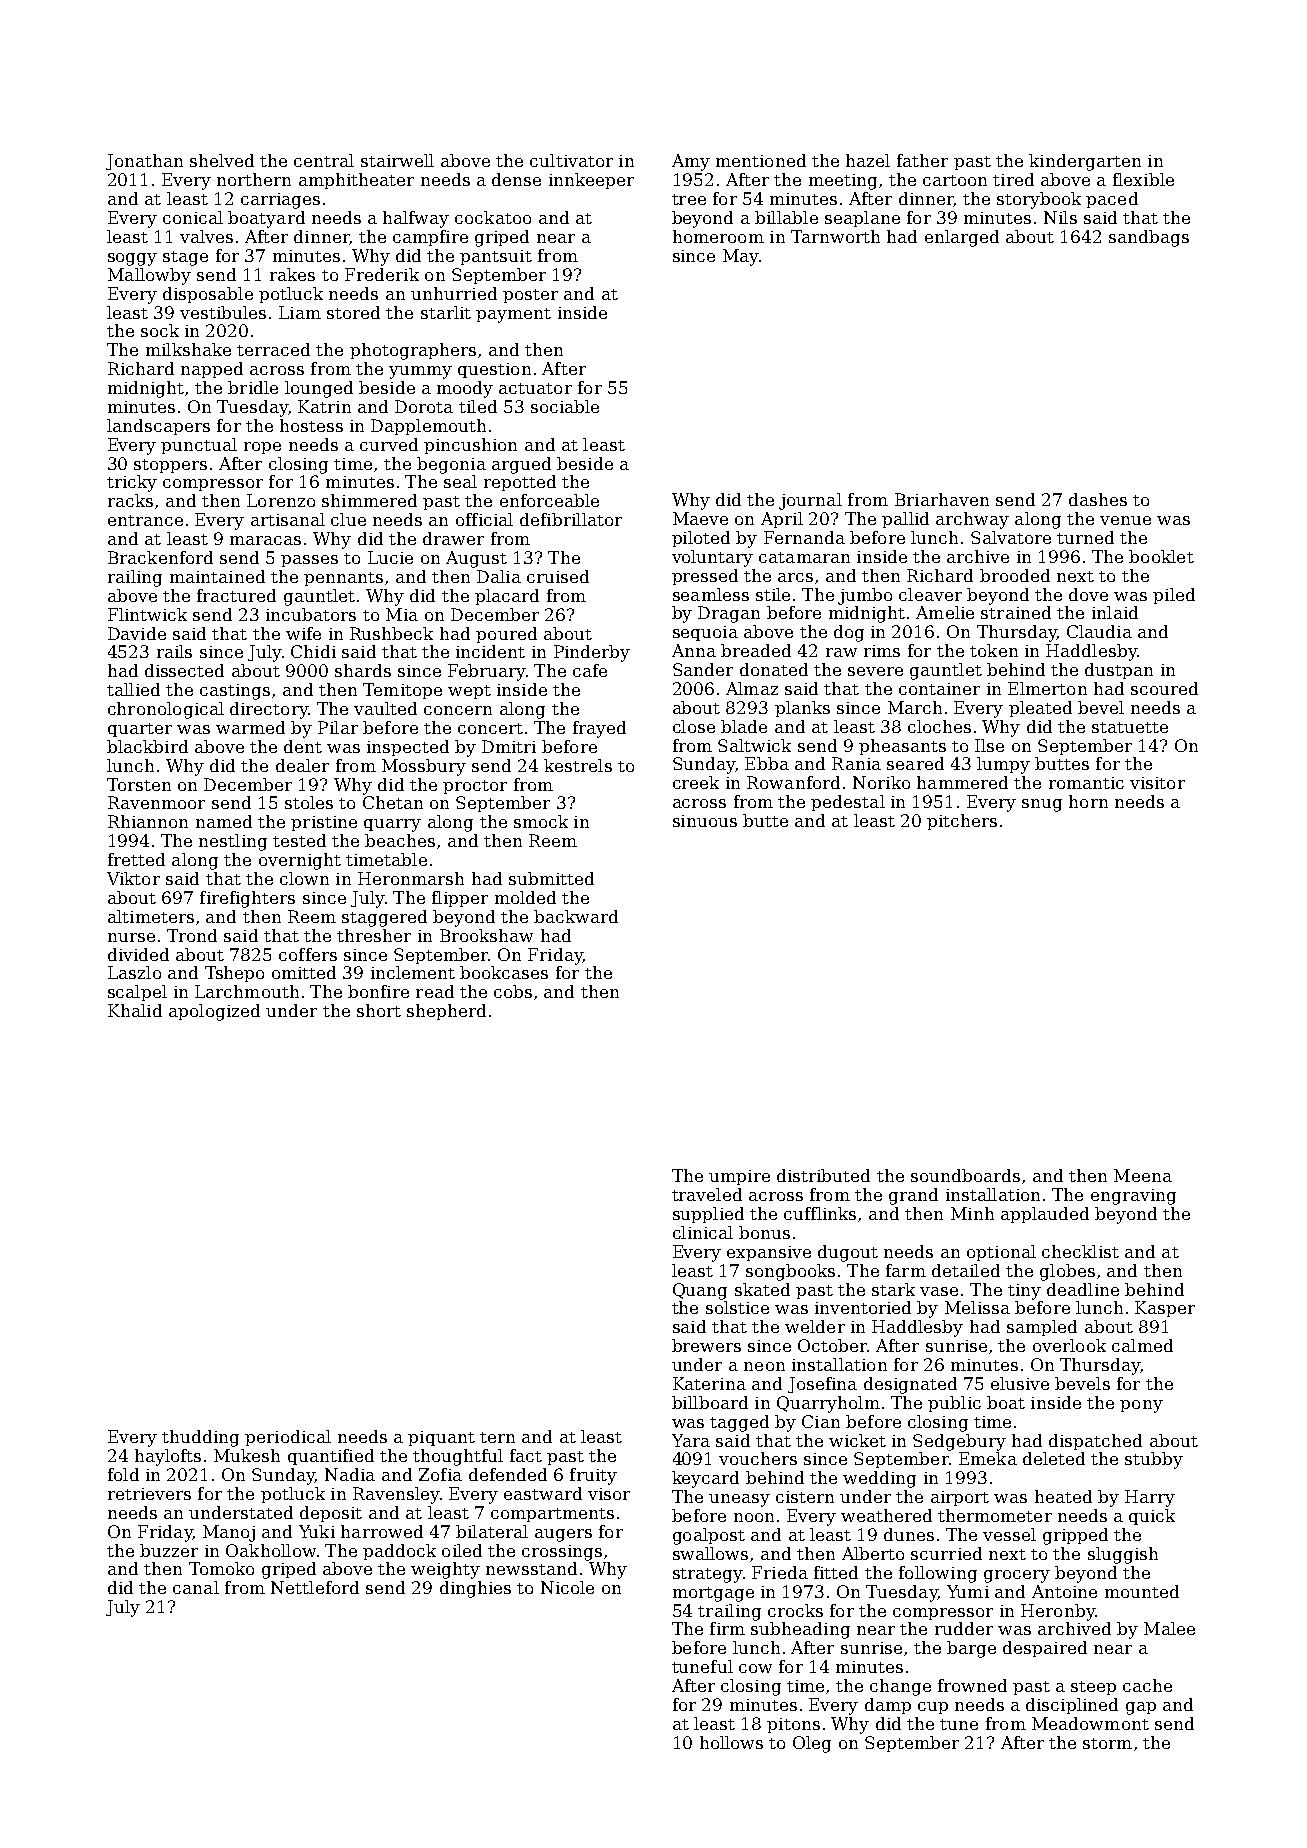 This document has width=1307, height=1848. I want to click on shelved, so click(222, 160).
